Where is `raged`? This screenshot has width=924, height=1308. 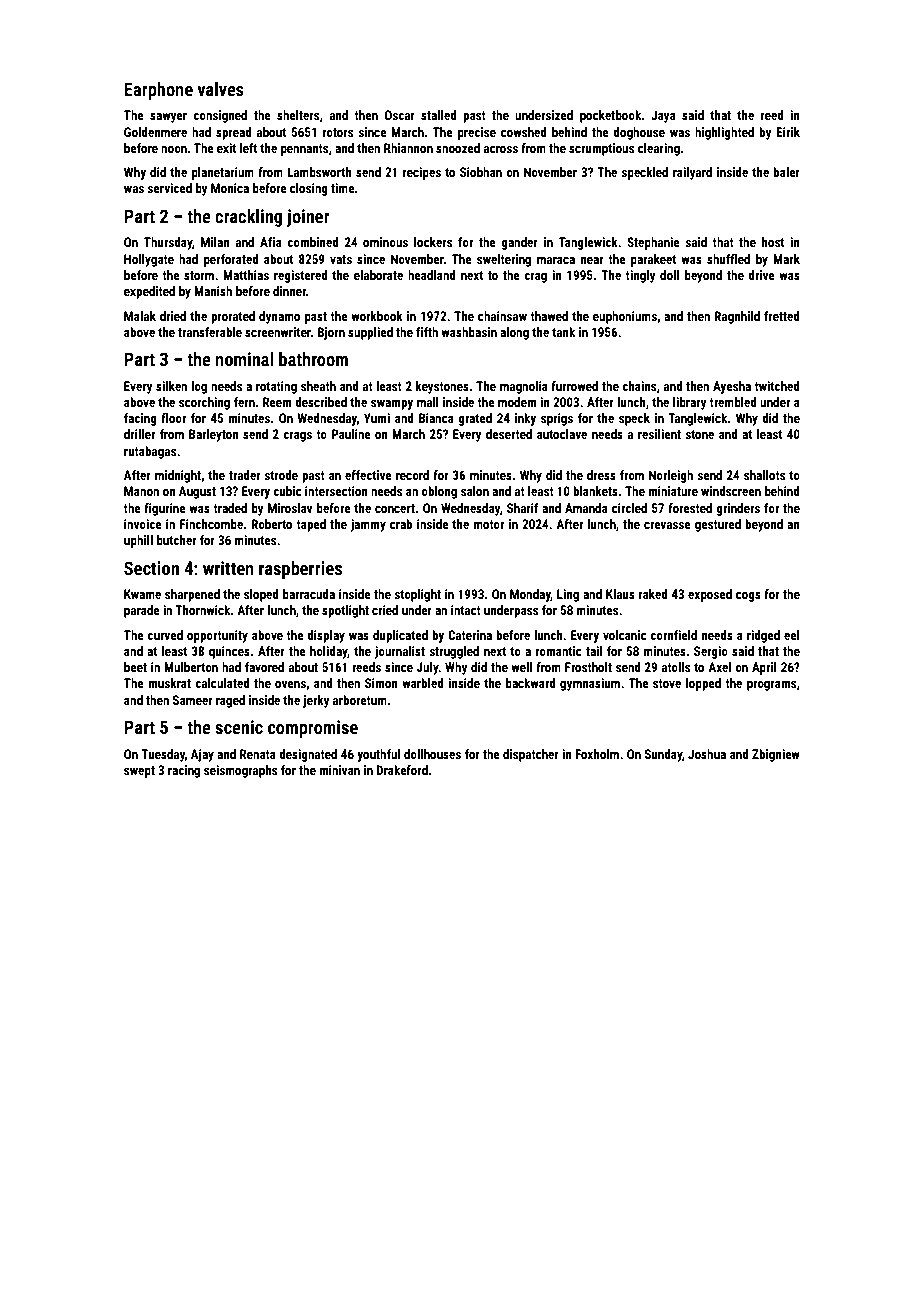 raged is located at coordinates (230, 701).
